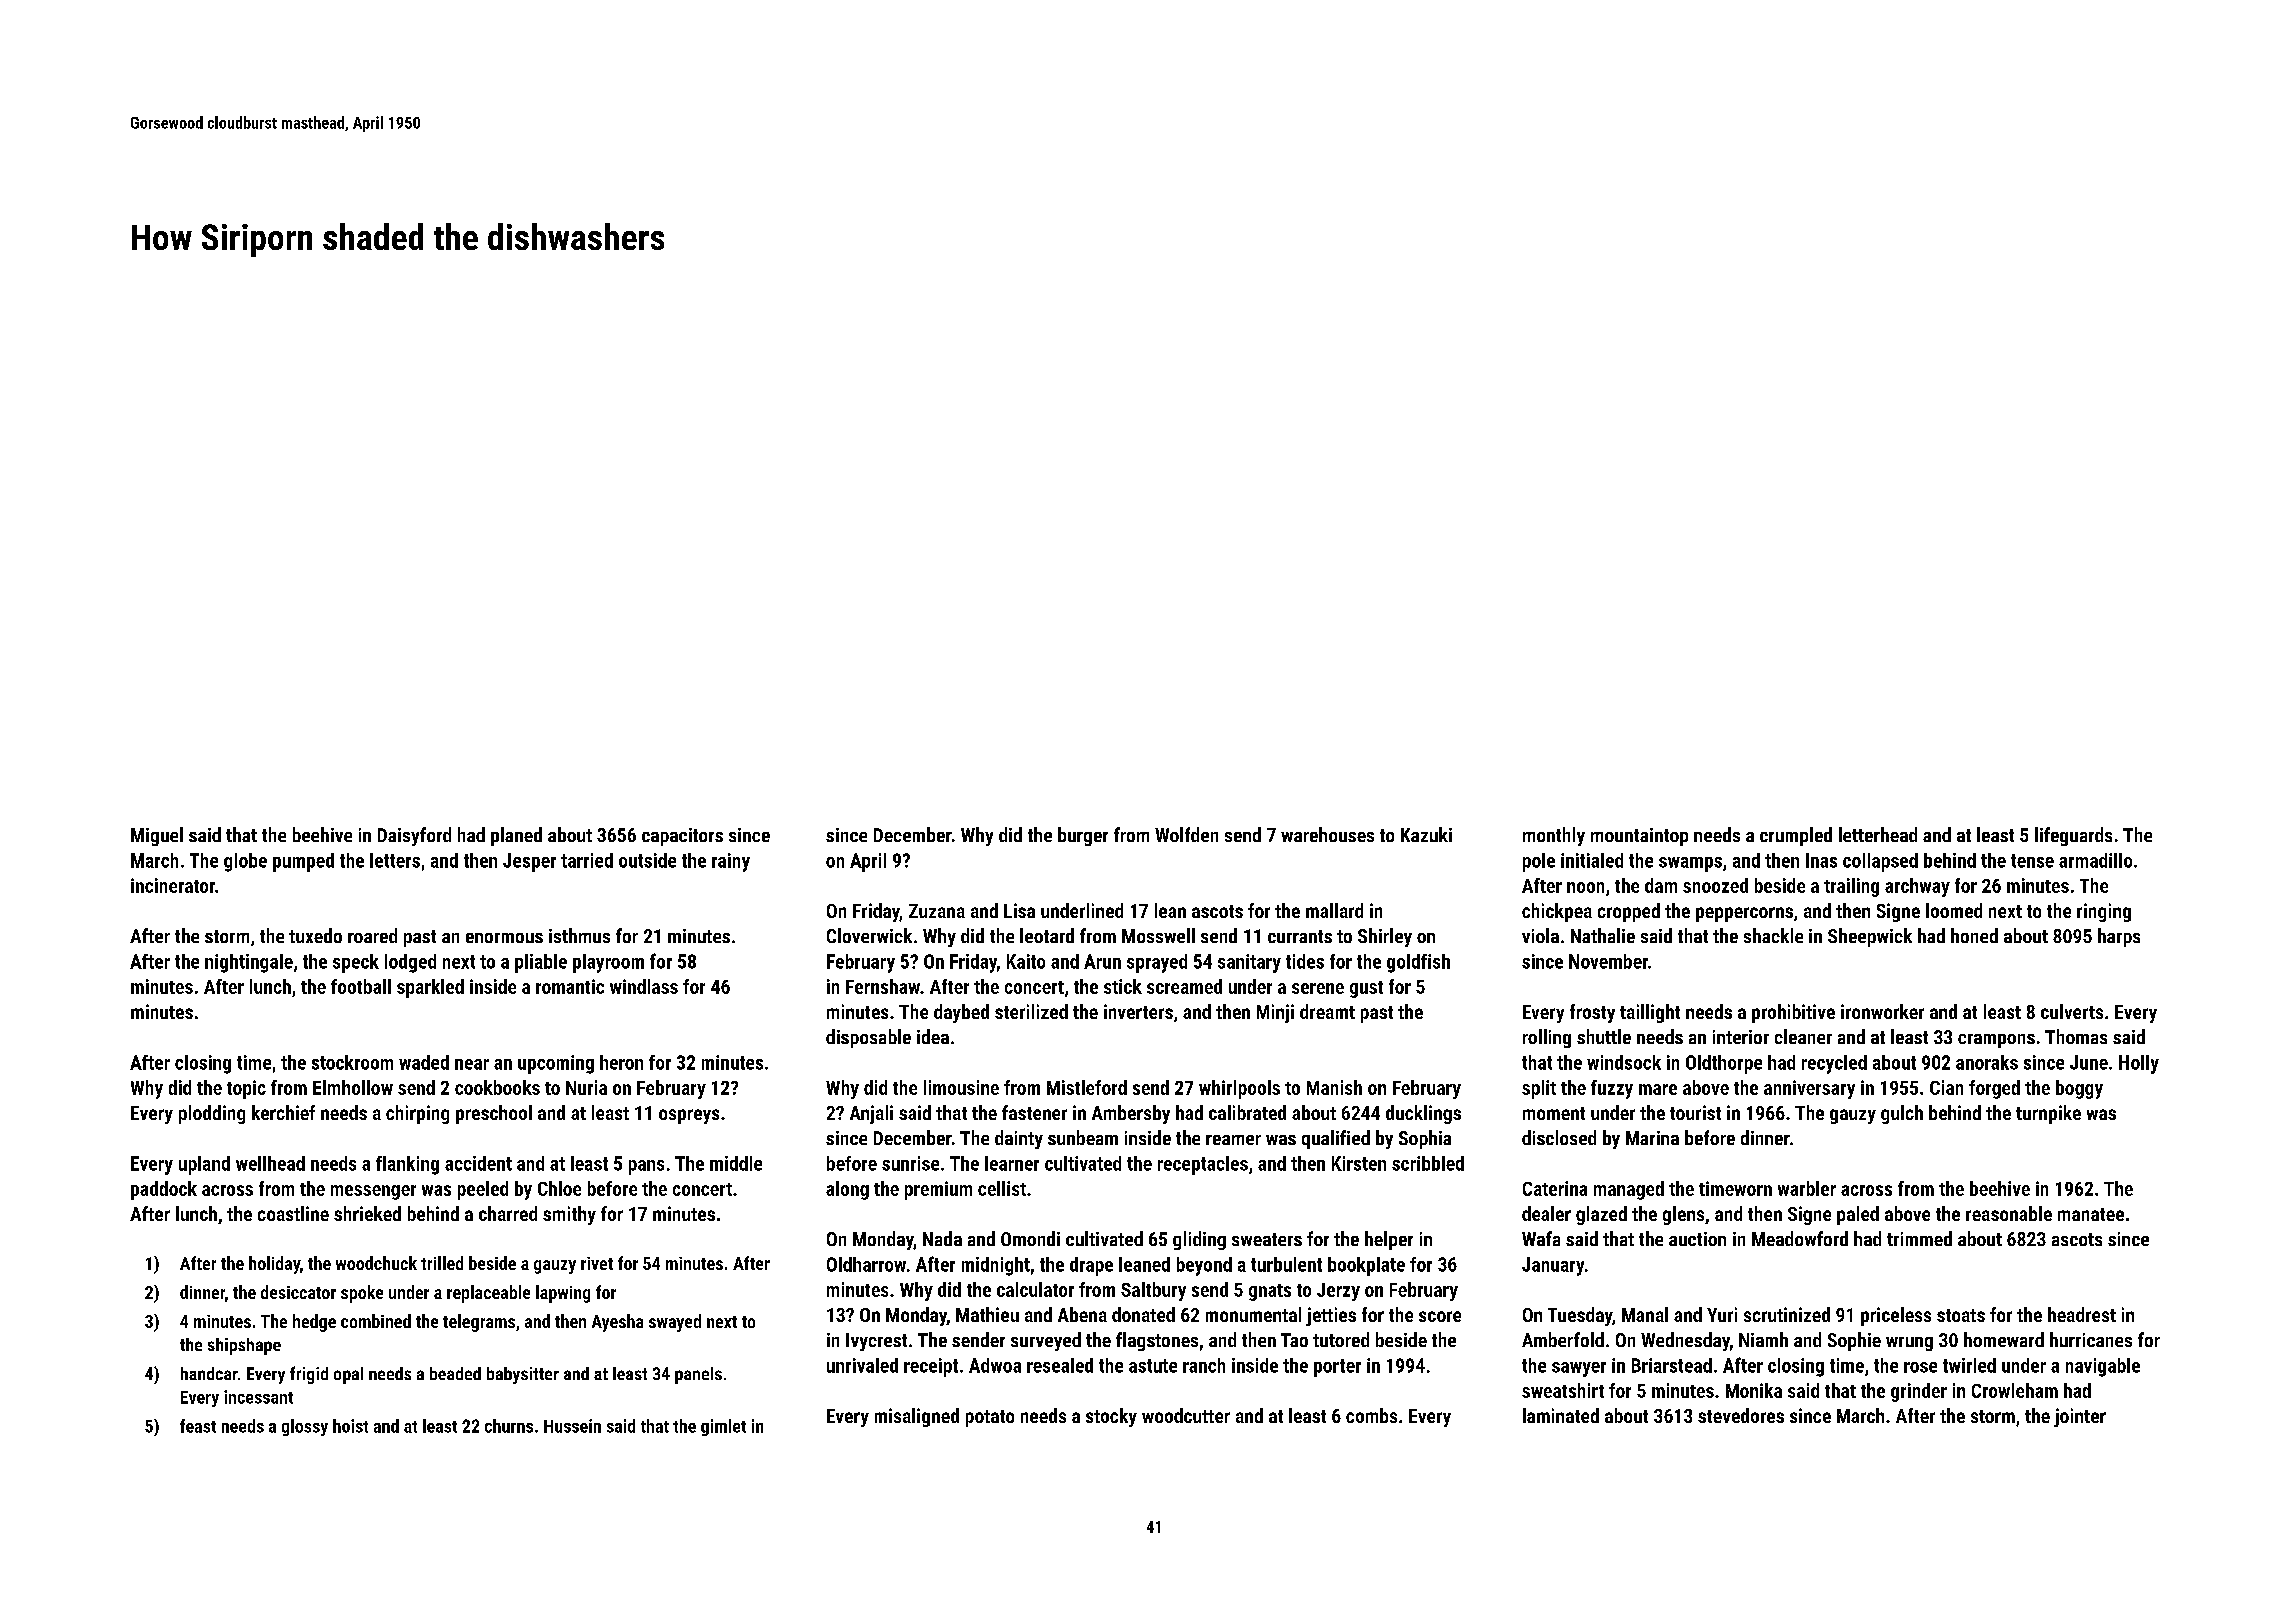 The image size is (2292, 1620). I want to click on Hussein, so click(572, 1426).
